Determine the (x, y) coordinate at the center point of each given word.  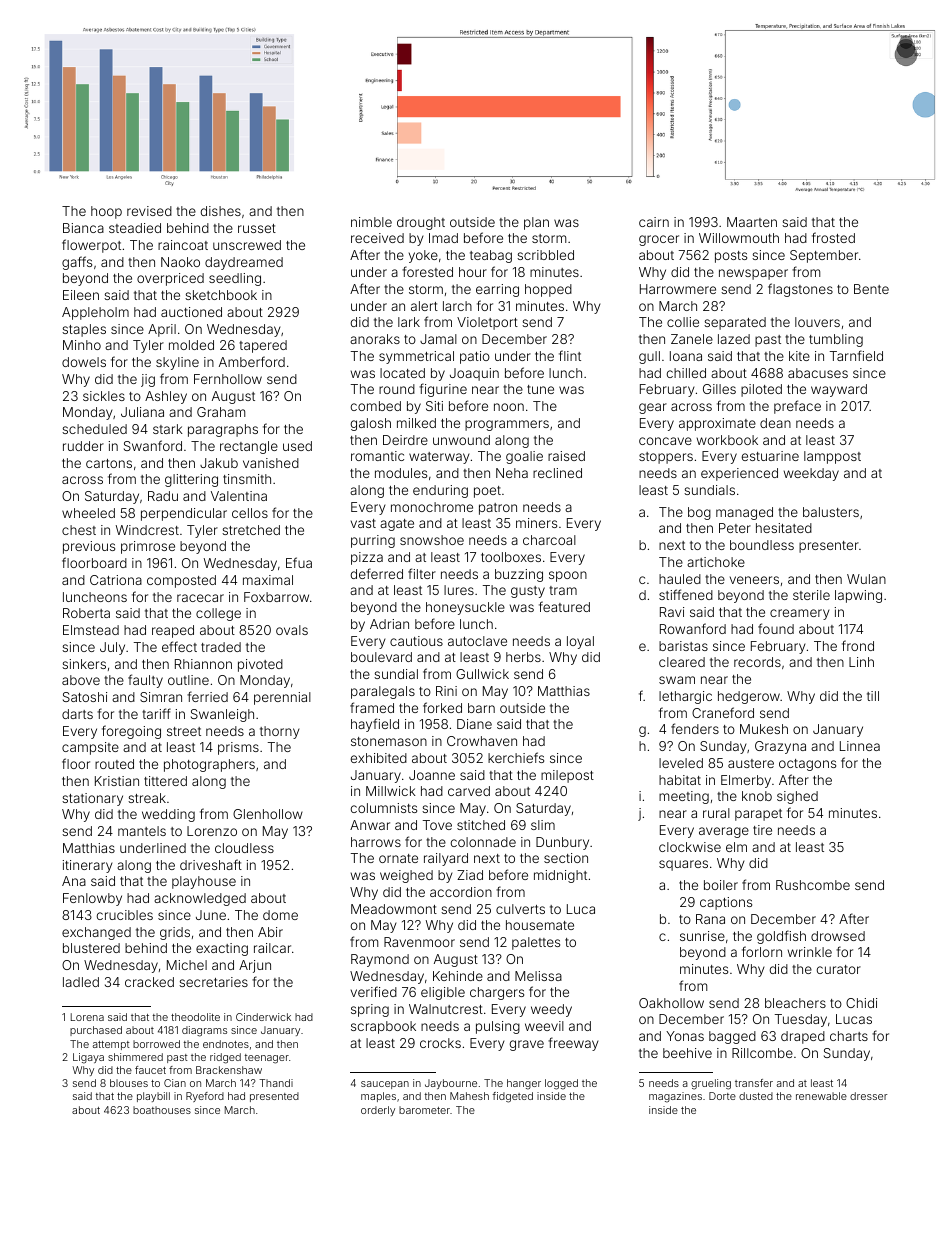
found (776, 628)
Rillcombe (762, 1053)
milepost (567, 776)
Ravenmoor (419, 942)
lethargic (685, 697)
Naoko (180, 262)
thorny (280, 732)
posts (731, 257)
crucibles (125, 915)
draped (803, 1037)
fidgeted (512, 1097)
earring (497, 290)
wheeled (88, 513)
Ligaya (88, 1058)
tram (563, 590)
